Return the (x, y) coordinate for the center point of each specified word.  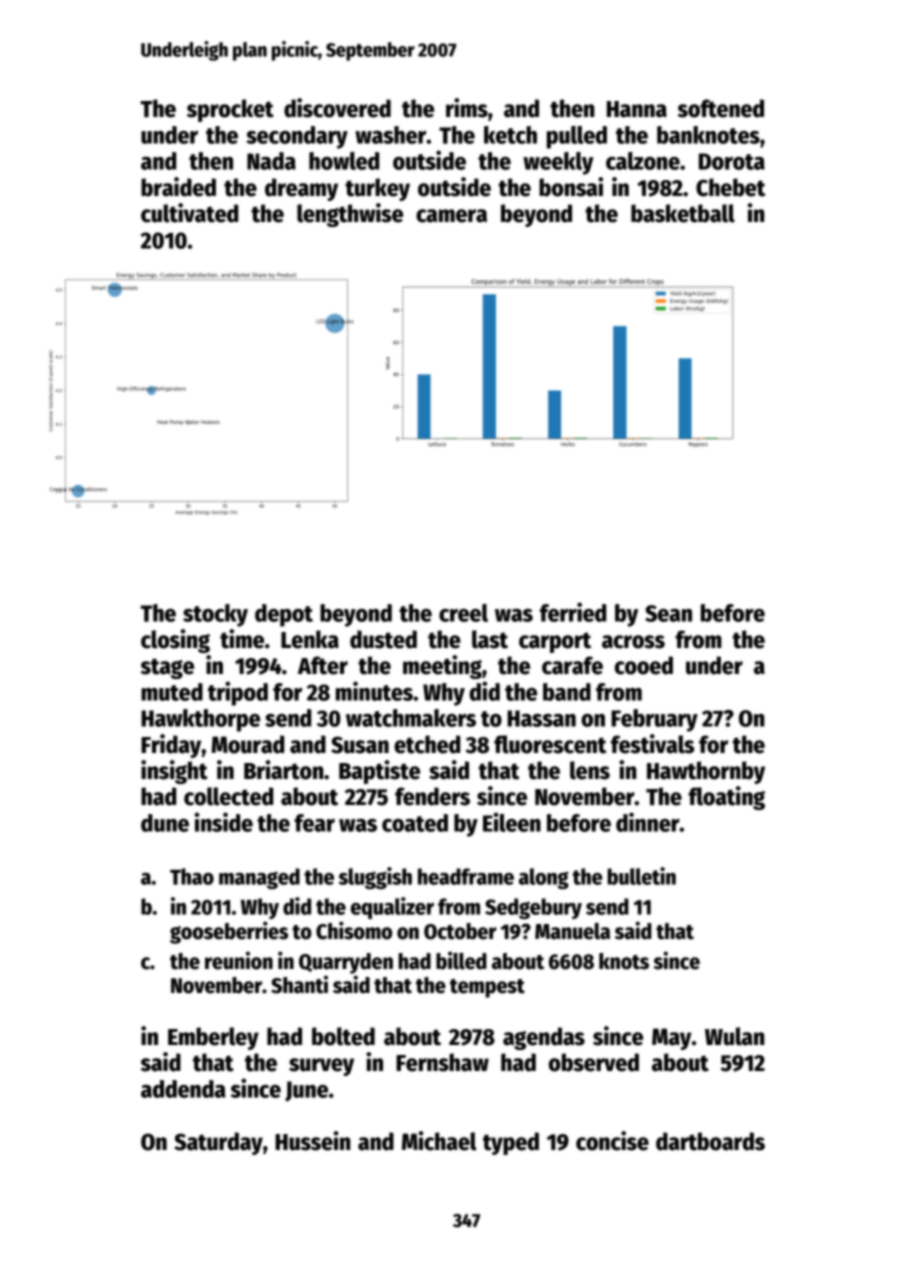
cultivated (189, 213)
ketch (510, 135)
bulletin (641, 876)
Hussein (312, 1141)
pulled (577, 137)
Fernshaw (442, 1062)
